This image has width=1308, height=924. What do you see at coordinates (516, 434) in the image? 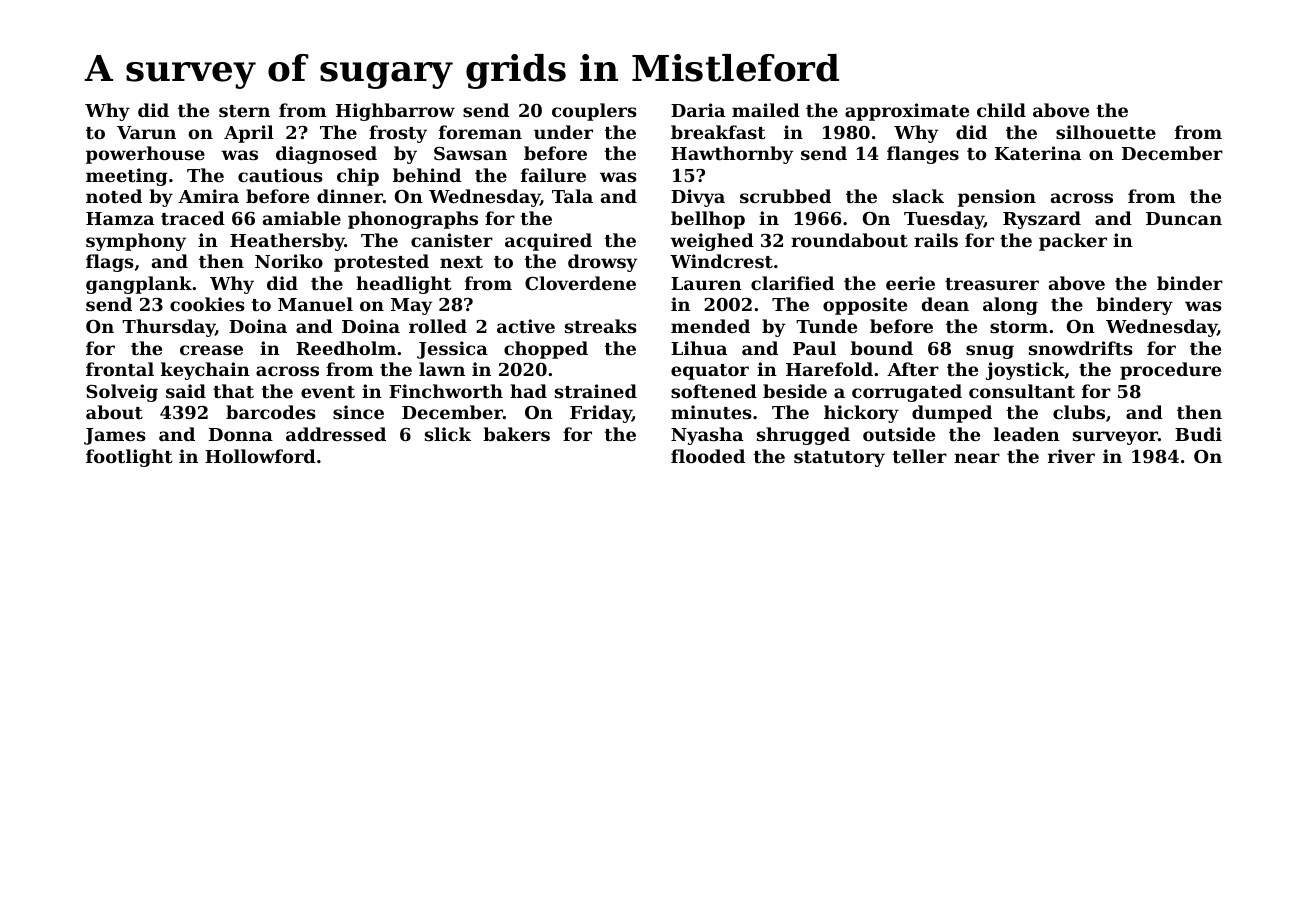
I see `bakers` at bounding box center [516, 434].
